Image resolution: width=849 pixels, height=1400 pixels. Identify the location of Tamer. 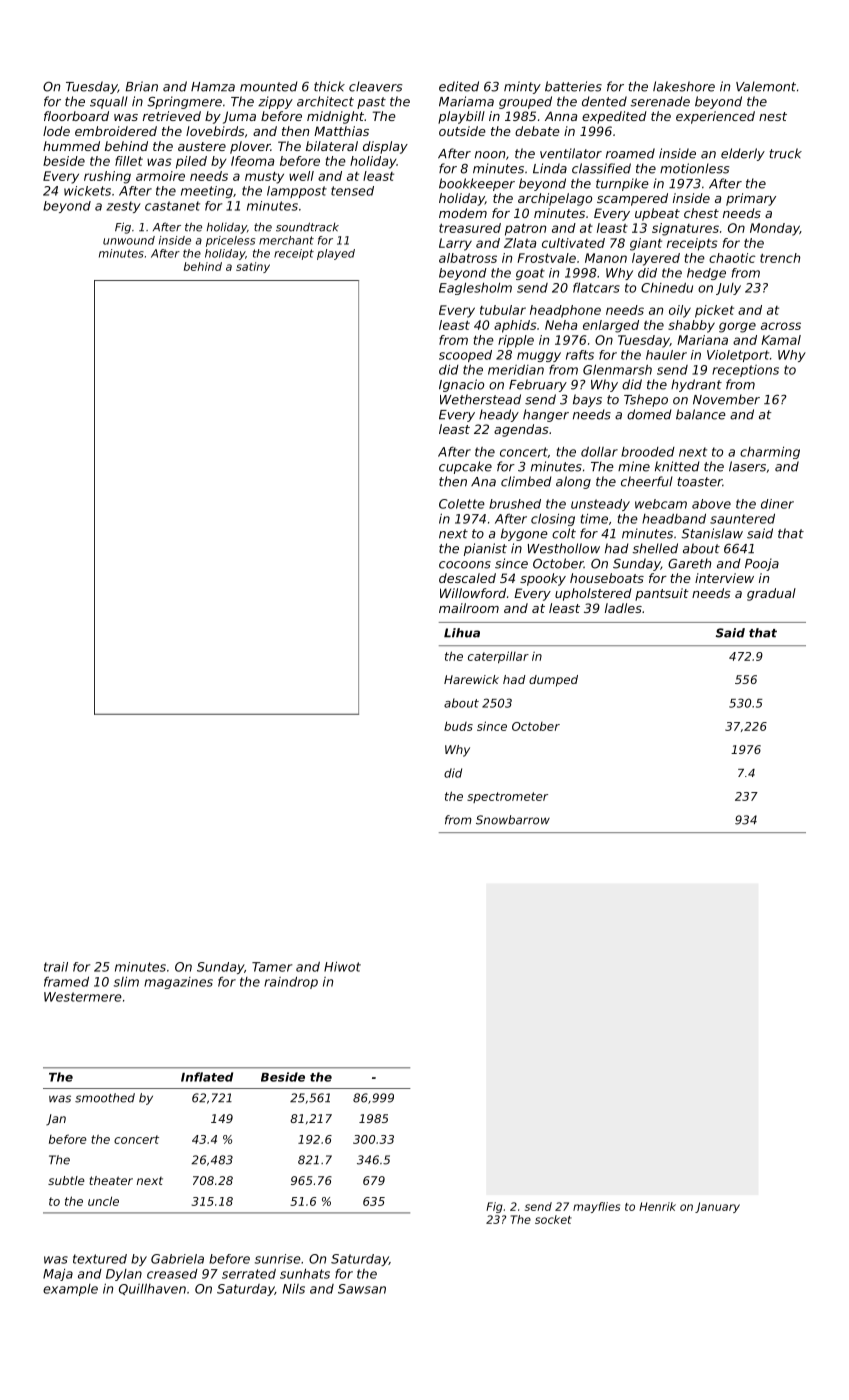
(272, 967).
